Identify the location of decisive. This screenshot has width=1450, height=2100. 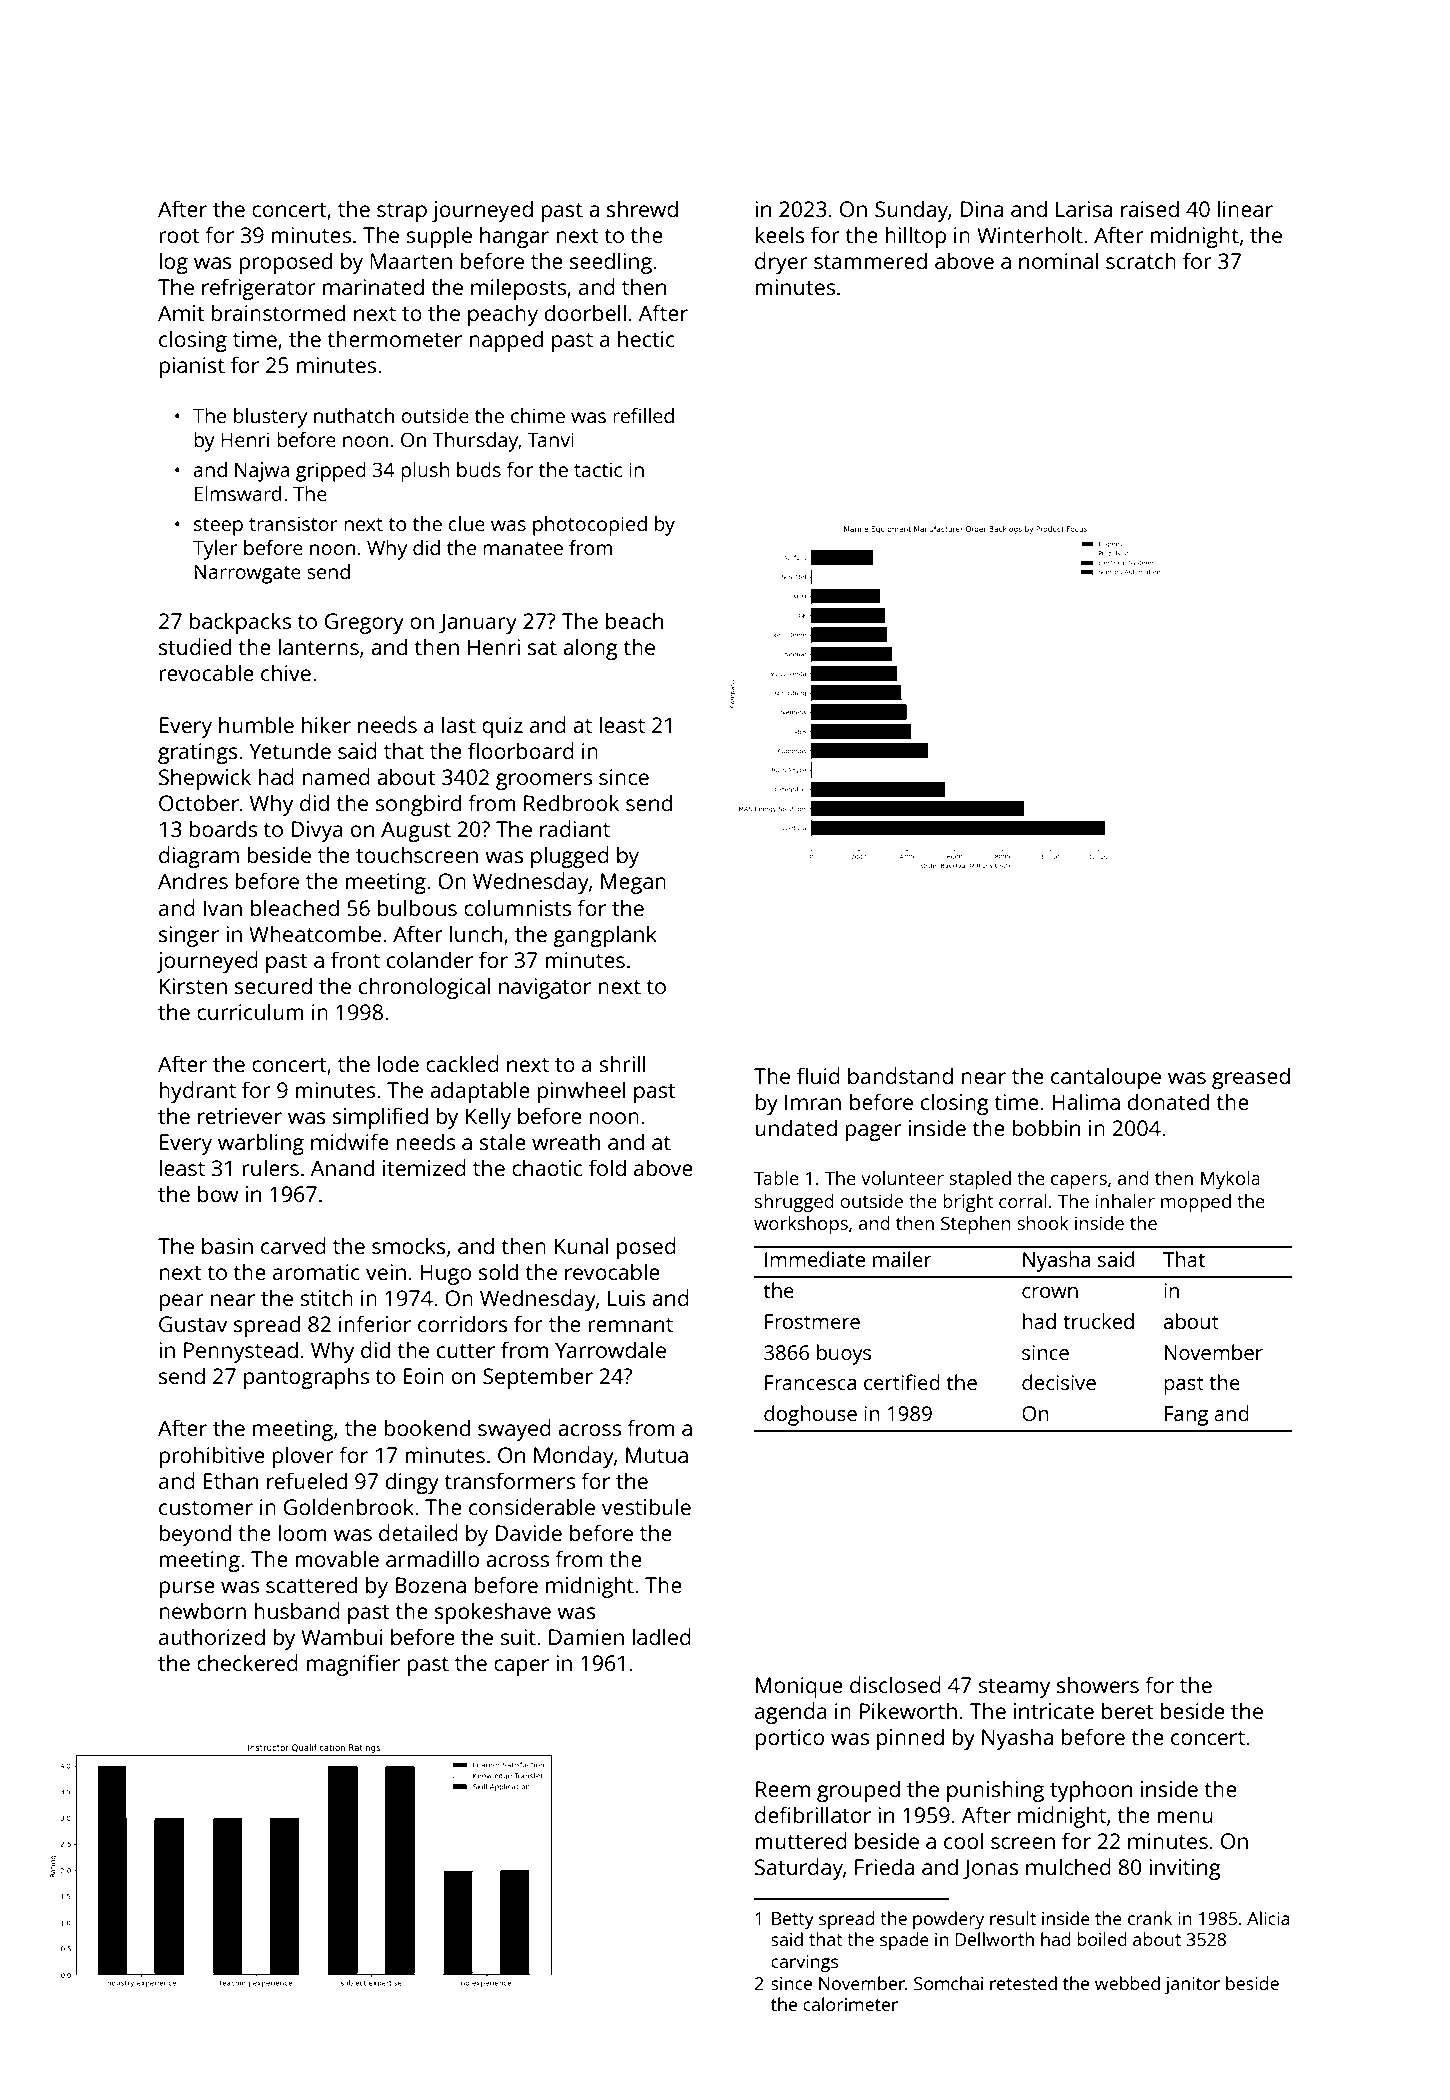
(1059, 1382).
